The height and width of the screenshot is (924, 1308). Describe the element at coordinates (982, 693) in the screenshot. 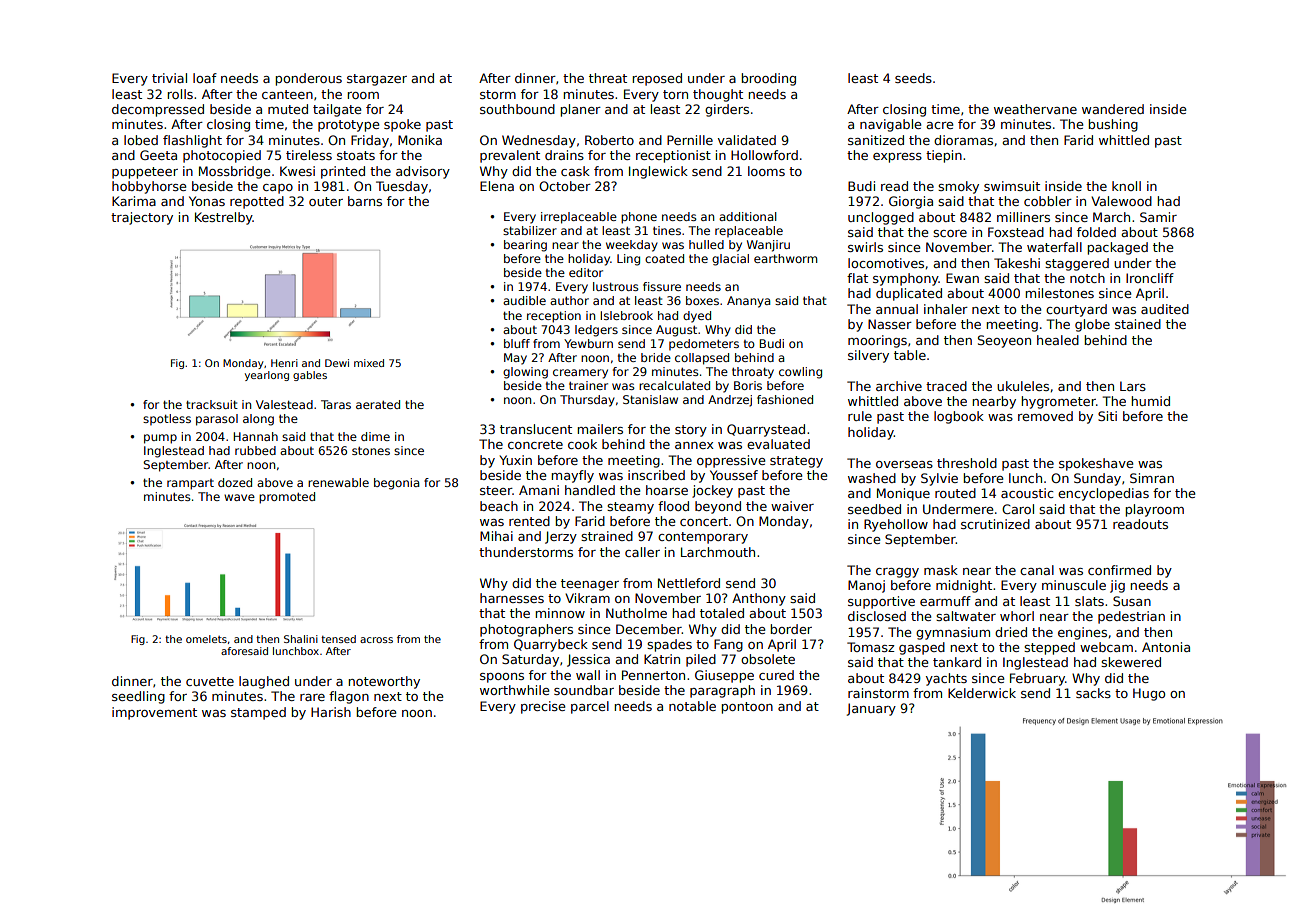

I see `Kelderwick` at that location.
